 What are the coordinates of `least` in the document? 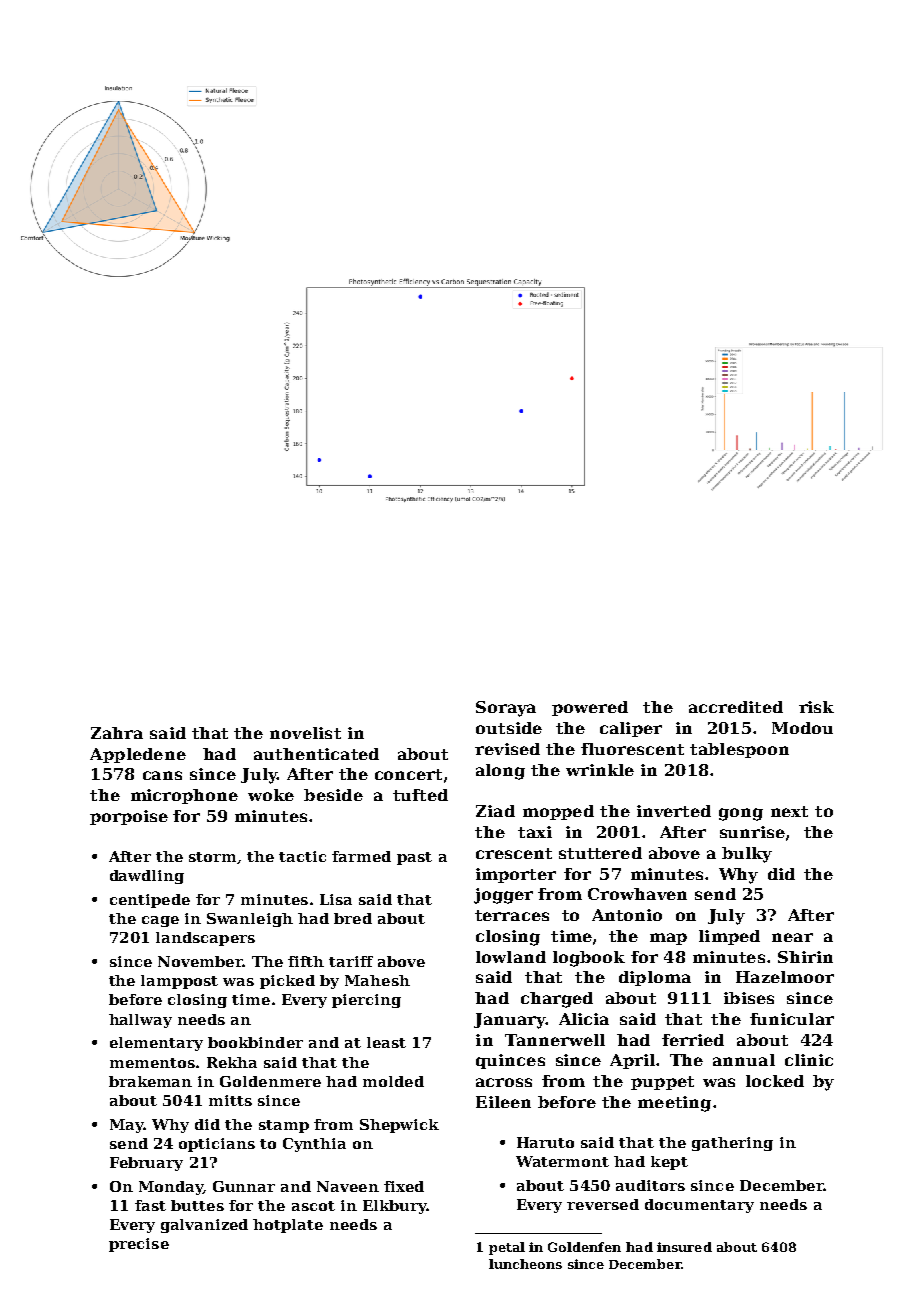 It's located at (386, 1042).
